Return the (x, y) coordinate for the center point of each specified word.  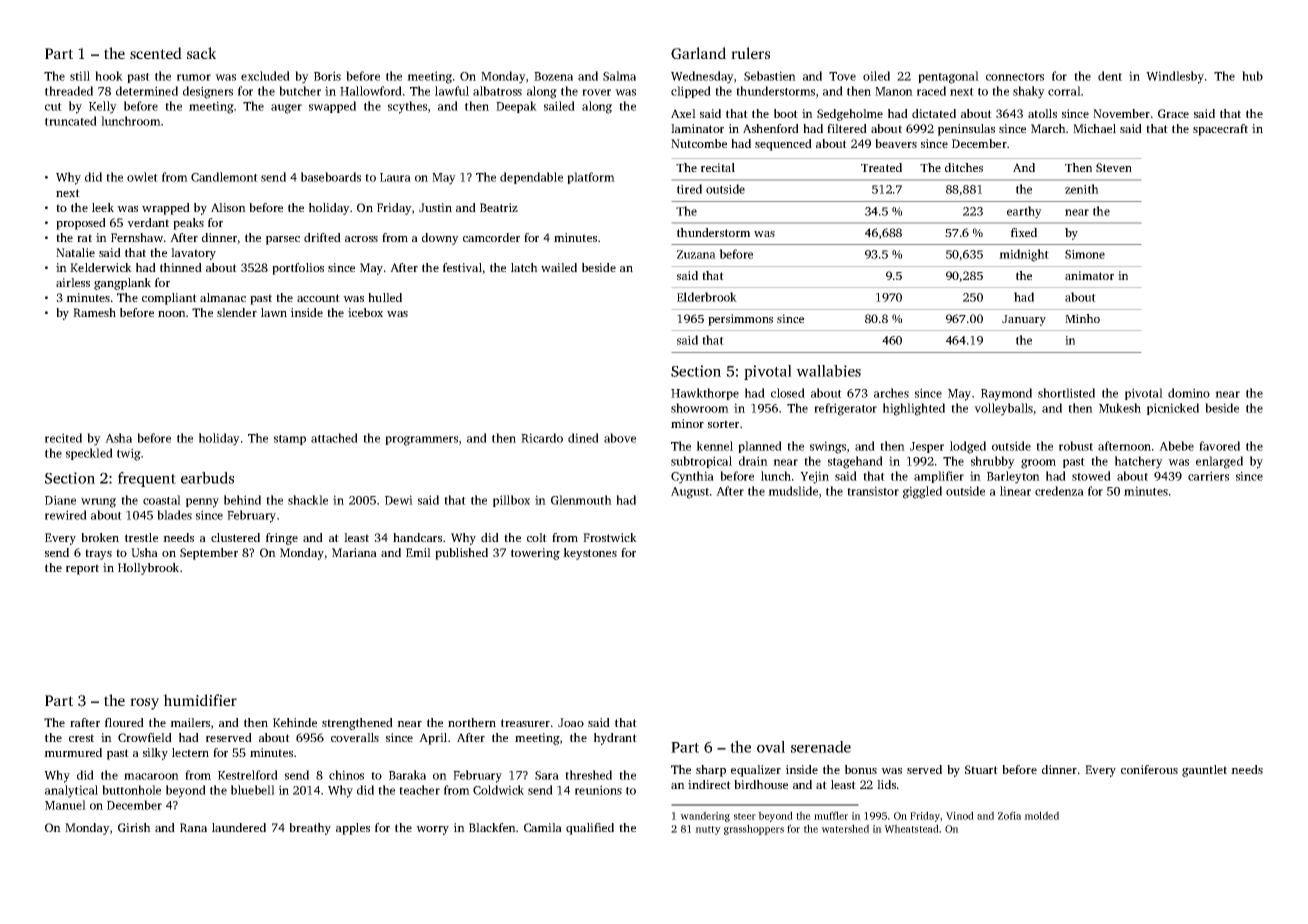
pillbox (511, 501)
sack (201, 53)
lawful (452, 91)
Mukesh (1120, 408)
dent (1110, 76)
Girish (134, 827)
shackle (308, 500)
